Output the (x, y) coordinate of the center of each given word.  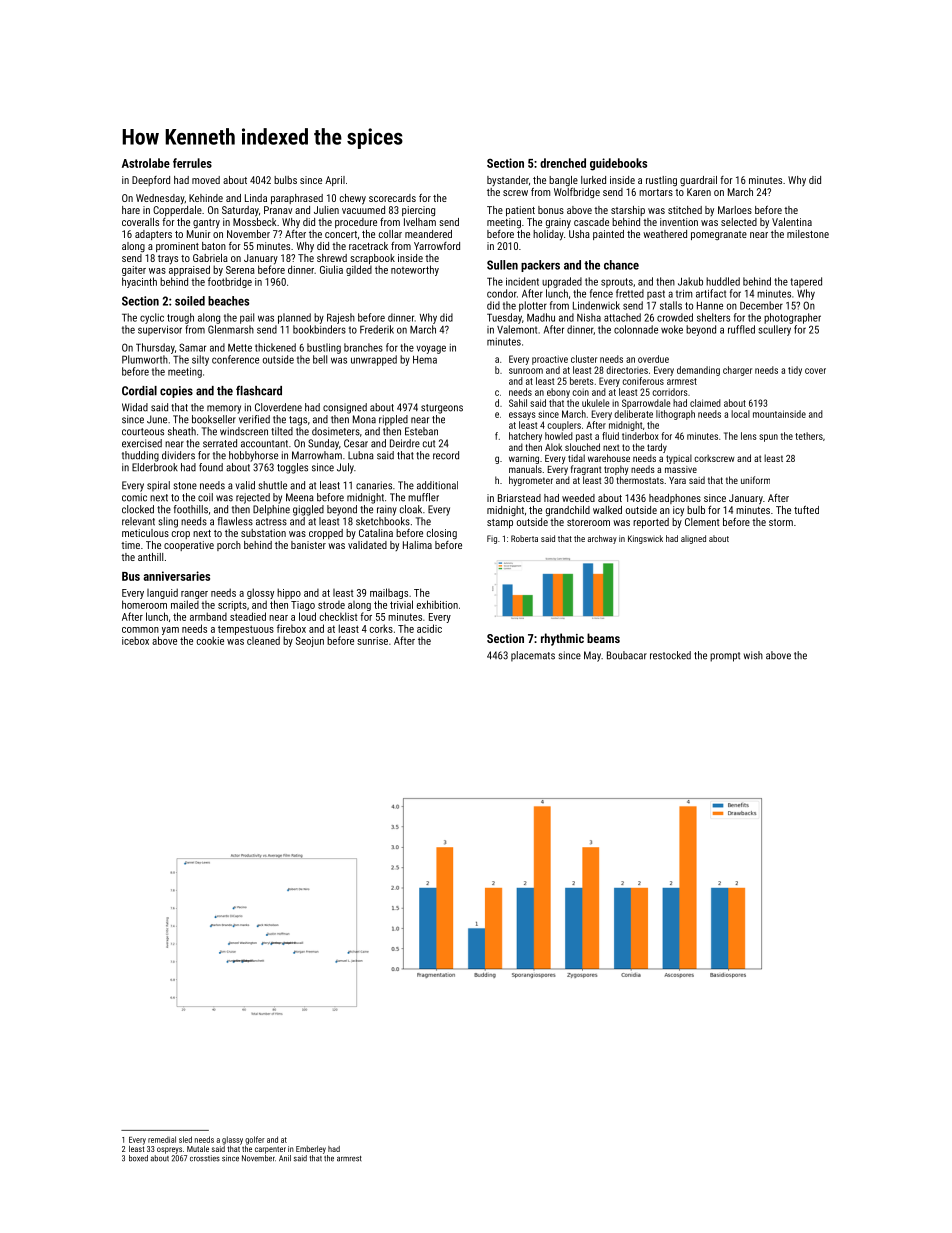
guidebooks (618, 164)
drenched (563, 163)
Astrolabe (146, 163)
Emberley (311, 1150)
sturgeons (442, 409)
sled (185, 1139)
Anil (285, 1158)
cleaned (263, 640)
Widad (135, 407)
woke (672, 329)
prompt (725, 657)
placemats (533, 656)
